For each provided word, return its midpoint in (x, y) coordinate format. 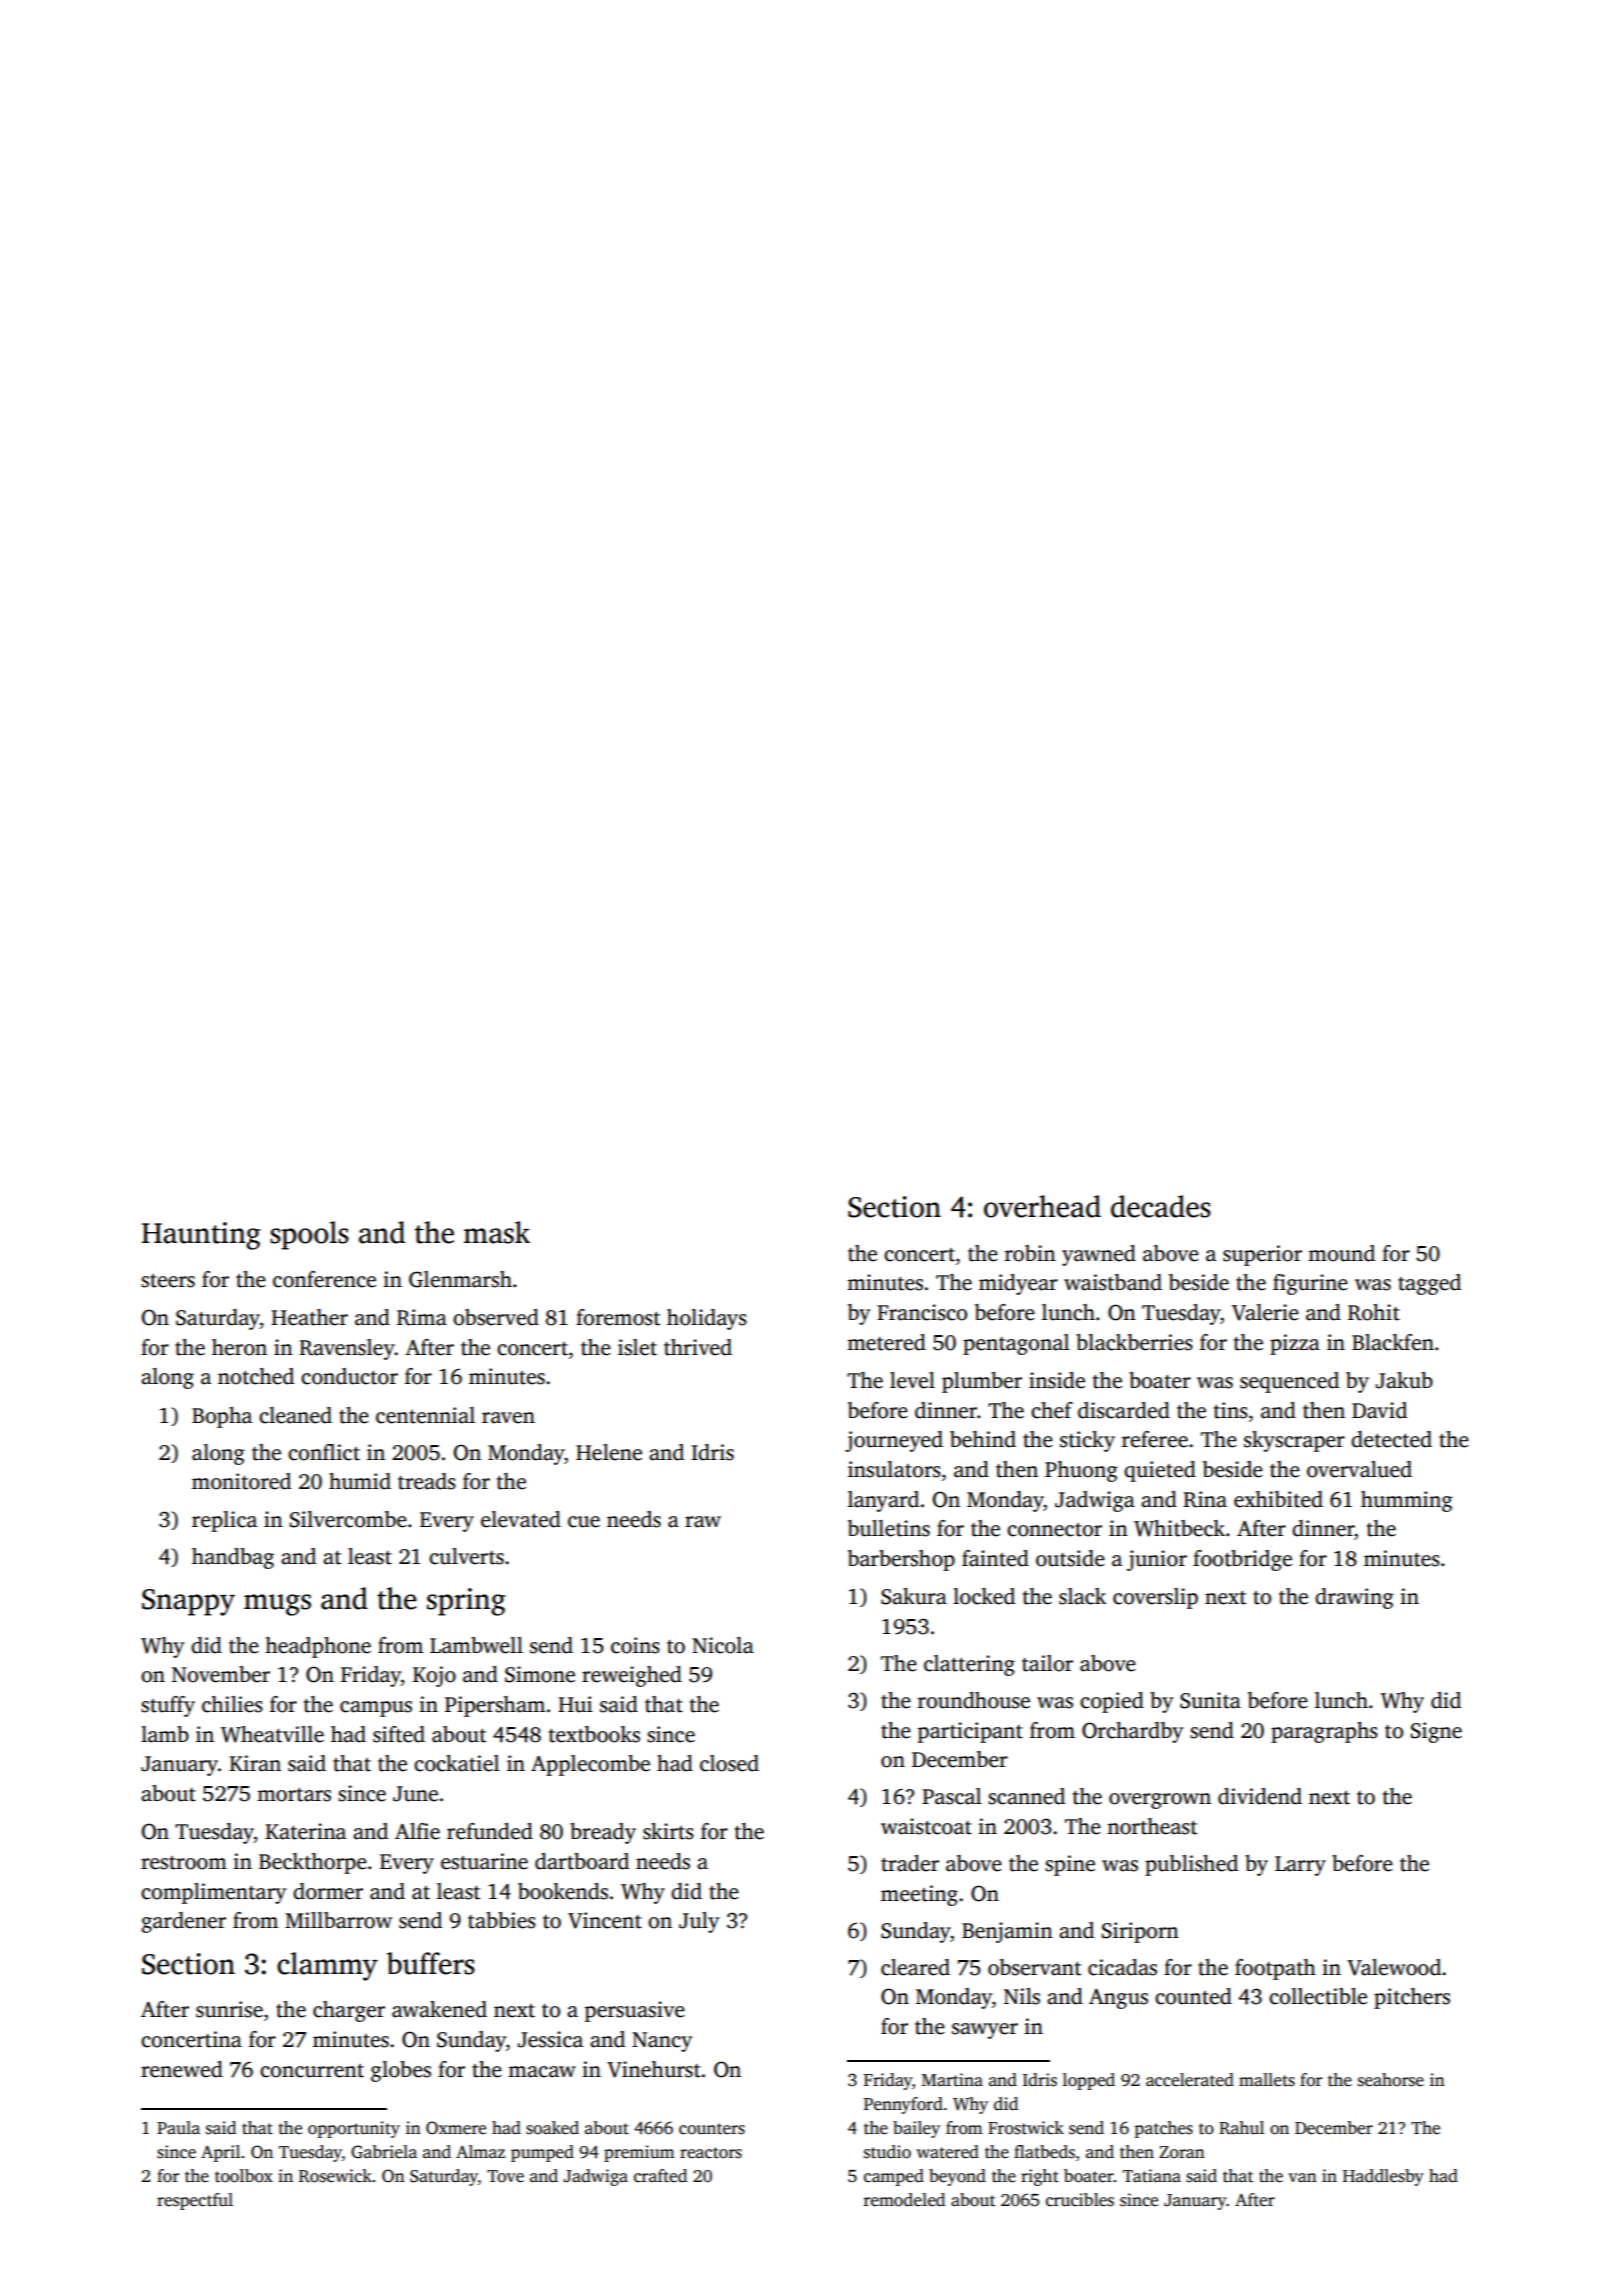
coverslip (1155, 1598)
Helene (609, 1452)
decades (1161, 1206)
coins (635, 1645)
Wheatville (272, 1734)
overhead (1042, 1206)
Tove (505, 2176)
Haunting (201, 1236)
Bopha (222, 1417)
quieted (1160, 1471)
